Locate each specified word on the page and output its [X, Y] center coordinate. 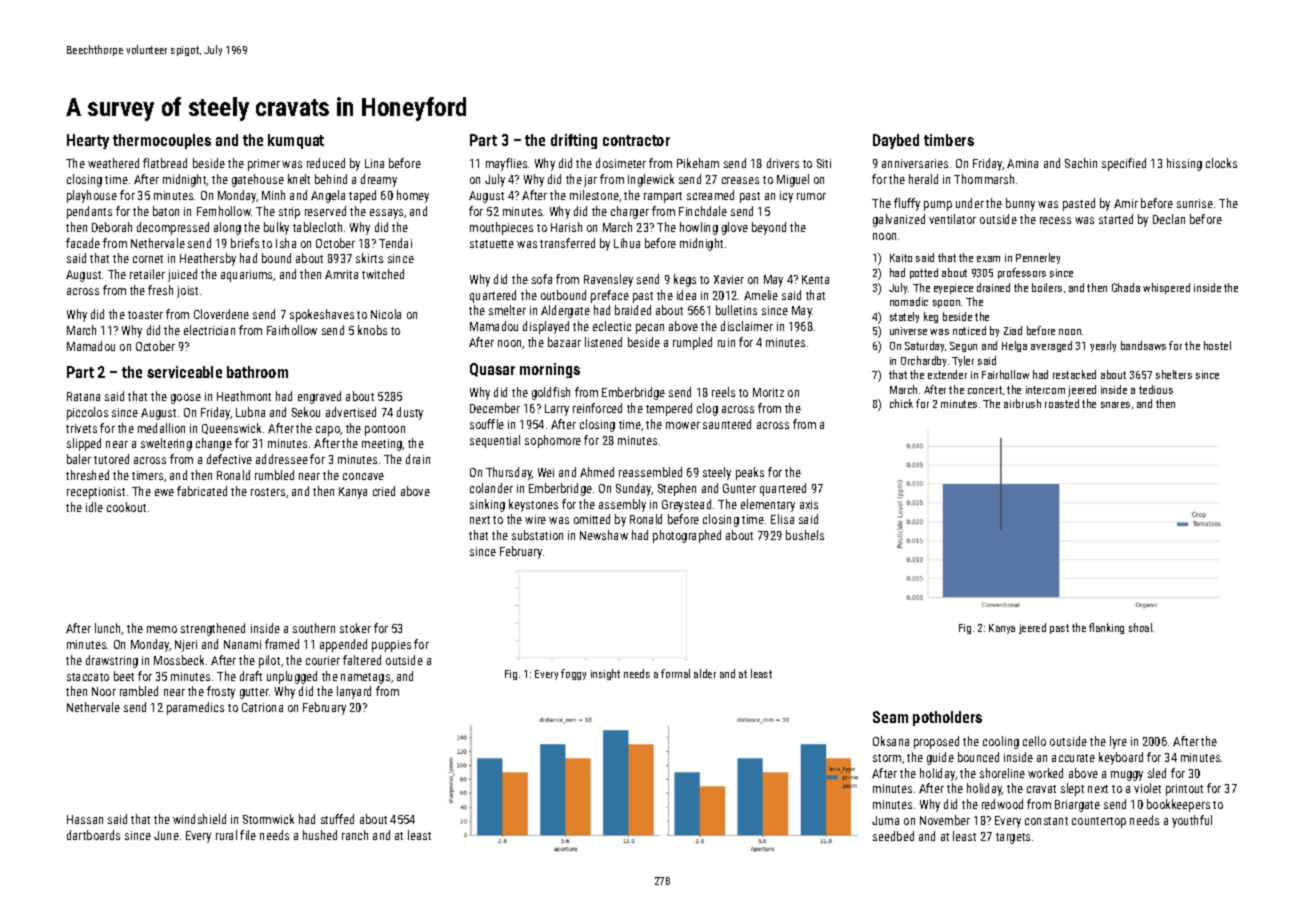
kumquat [296, 141]
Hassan [85, 819]
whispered [1166, 288]
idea [686, 295]
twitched [383, 274]
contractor [636, 140]
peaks [750, 473]
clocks [1221, 163]
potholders [947, 718]
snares [1115, 405]
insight [605, 674]
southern [314, 628]
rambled [139, 691]
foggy [573, 674]
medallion [161, 428]
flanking [1106, 628]
